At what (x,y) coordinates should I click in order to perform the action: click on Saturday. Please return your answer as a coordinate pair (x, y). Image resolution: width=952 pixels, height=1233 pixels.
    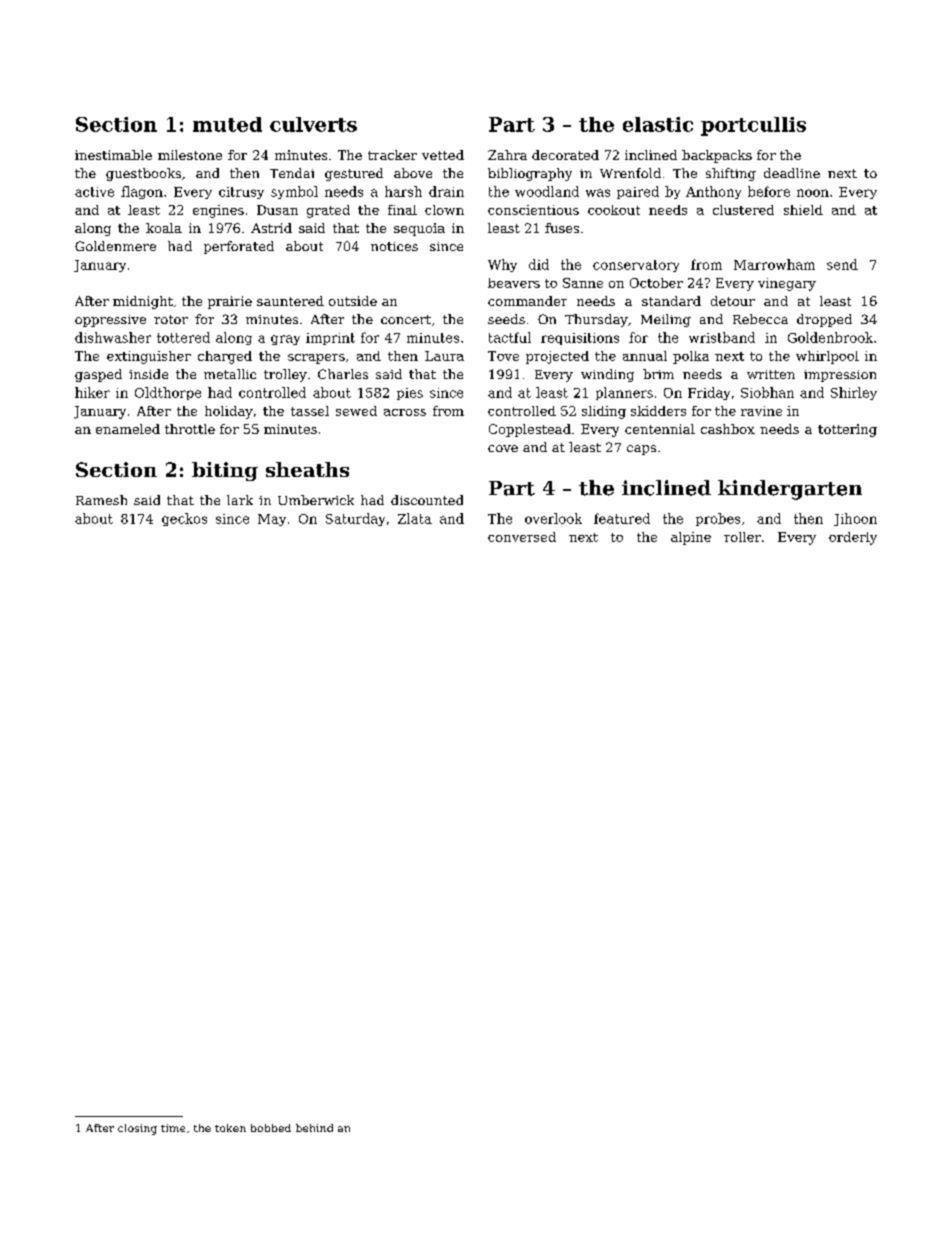
    Looking at the image, I should click on (355, 519).
